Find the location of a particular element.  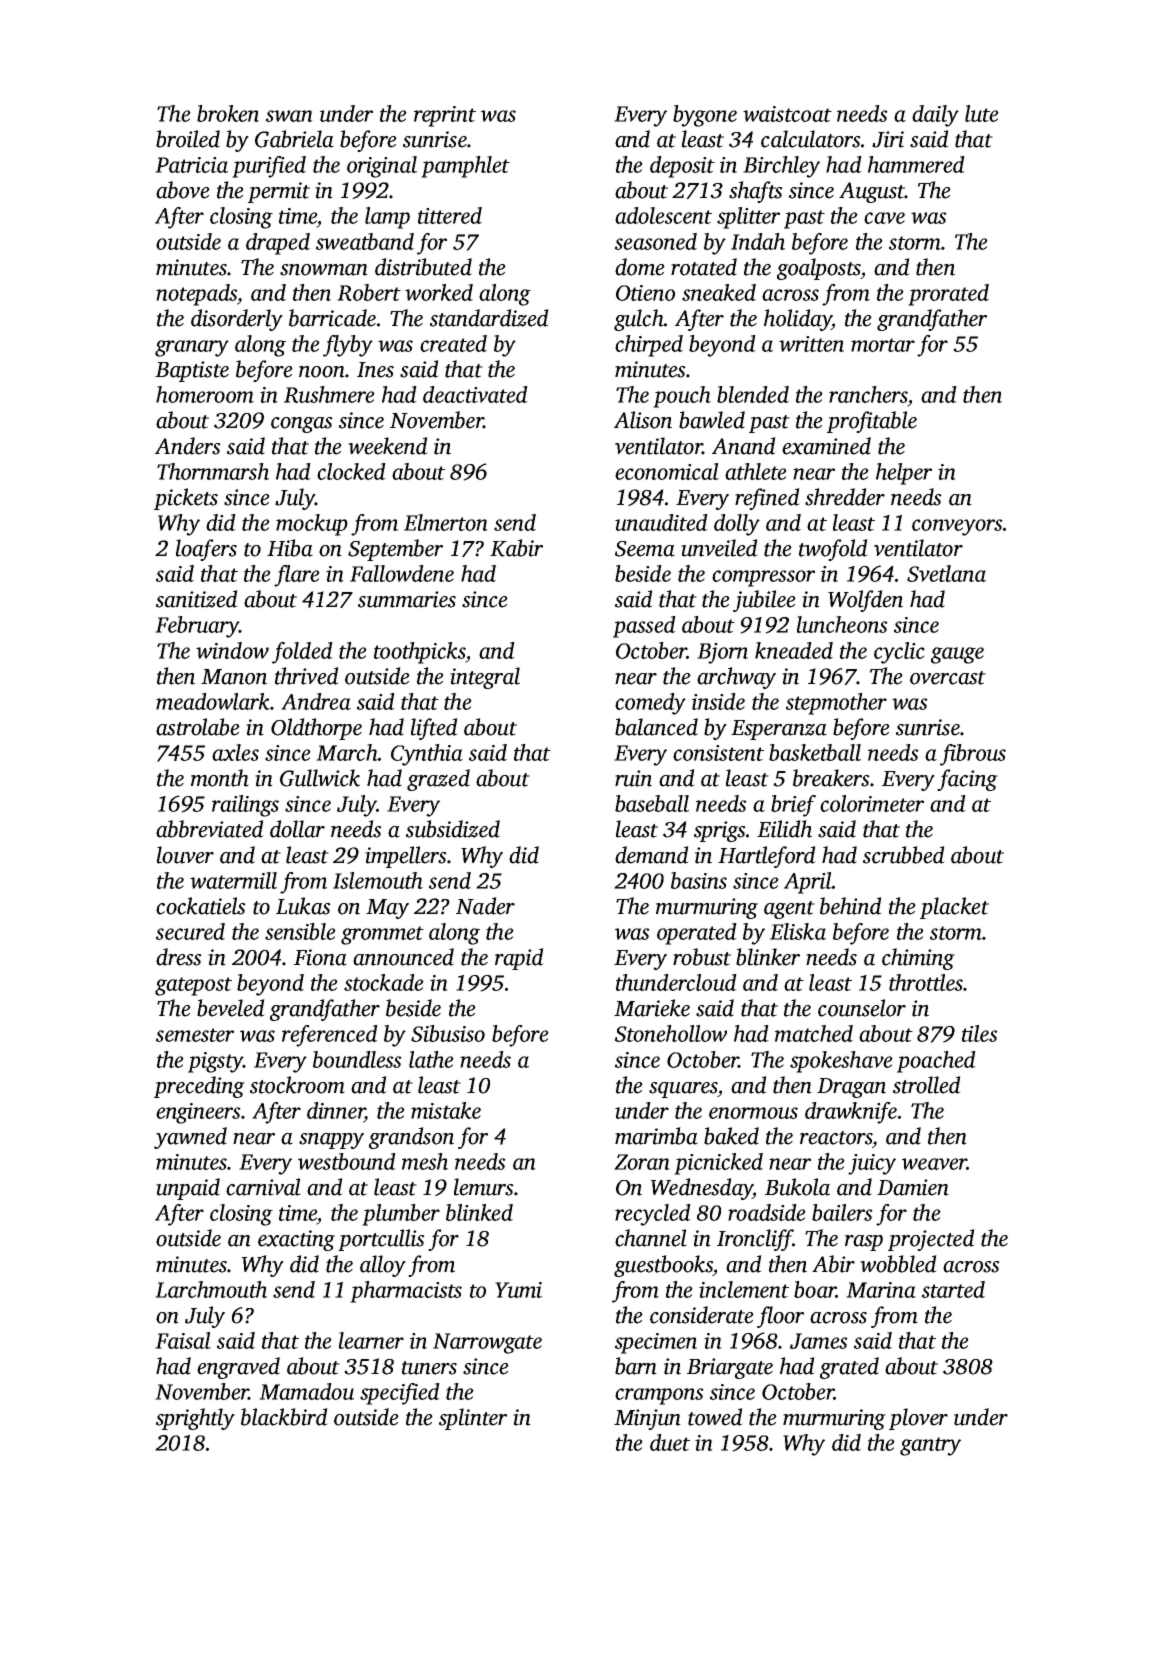

hammered is located at coordinates (916, 164).
